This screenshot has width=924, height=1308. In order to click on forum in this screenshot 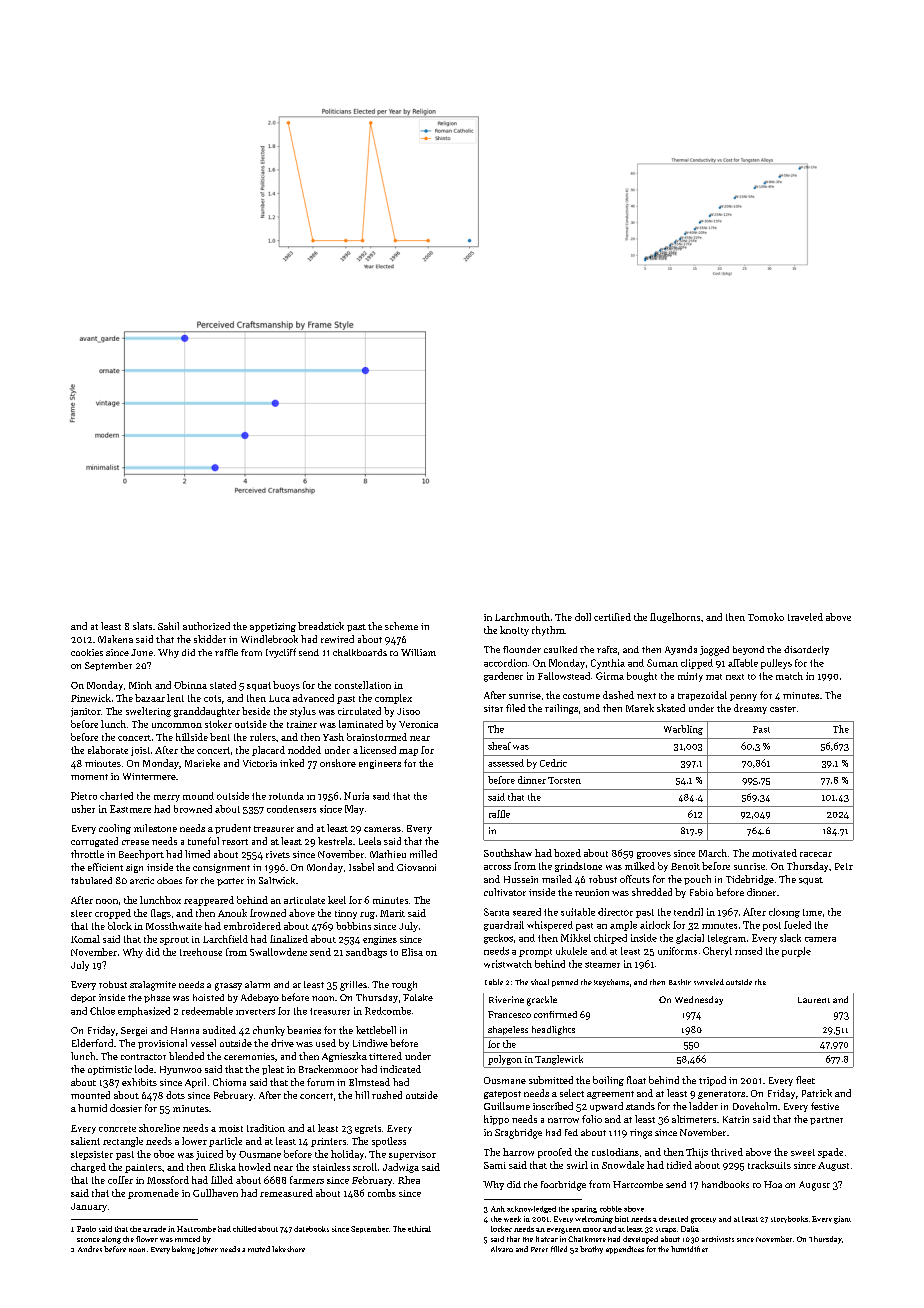, I will do `click(320, 1082)`.
